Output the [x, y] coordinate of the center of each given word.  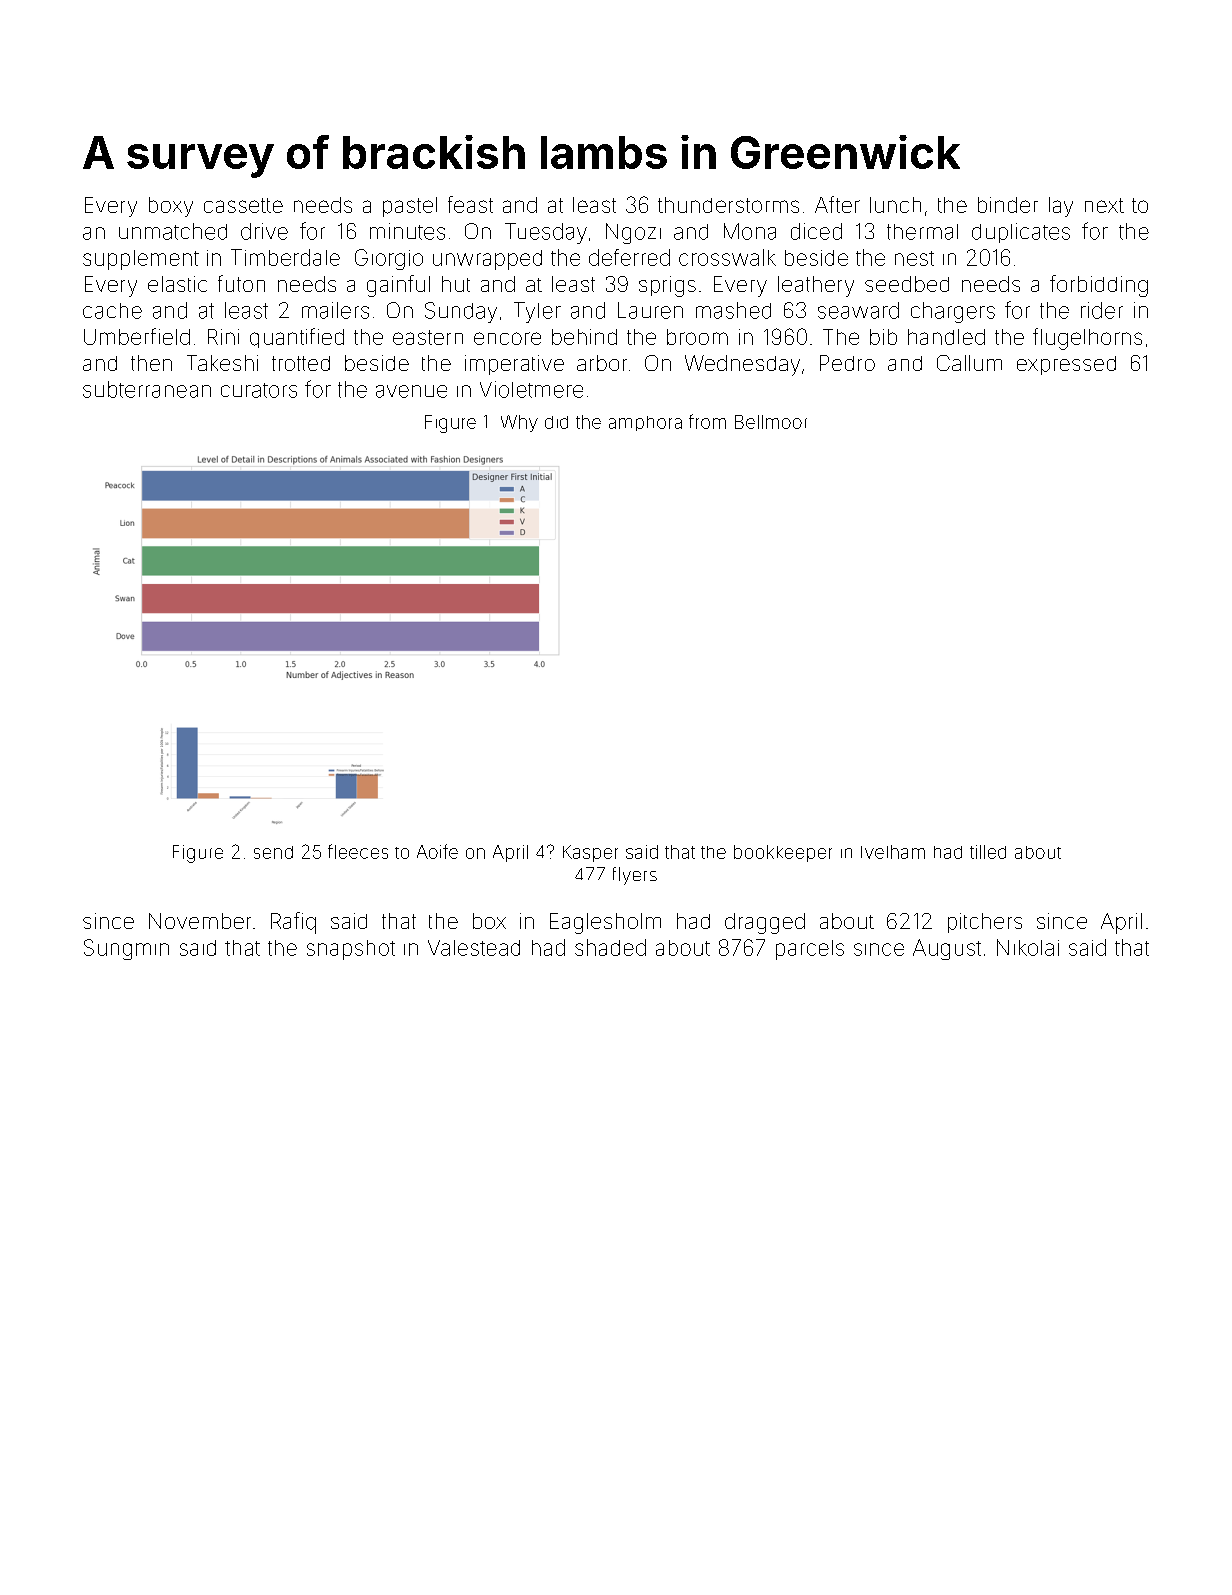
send [273, 852]
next [1104, 205]
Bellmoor [771, 422]
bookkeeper [783, 853]
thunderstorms [728, 205]
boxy [171, 207]
